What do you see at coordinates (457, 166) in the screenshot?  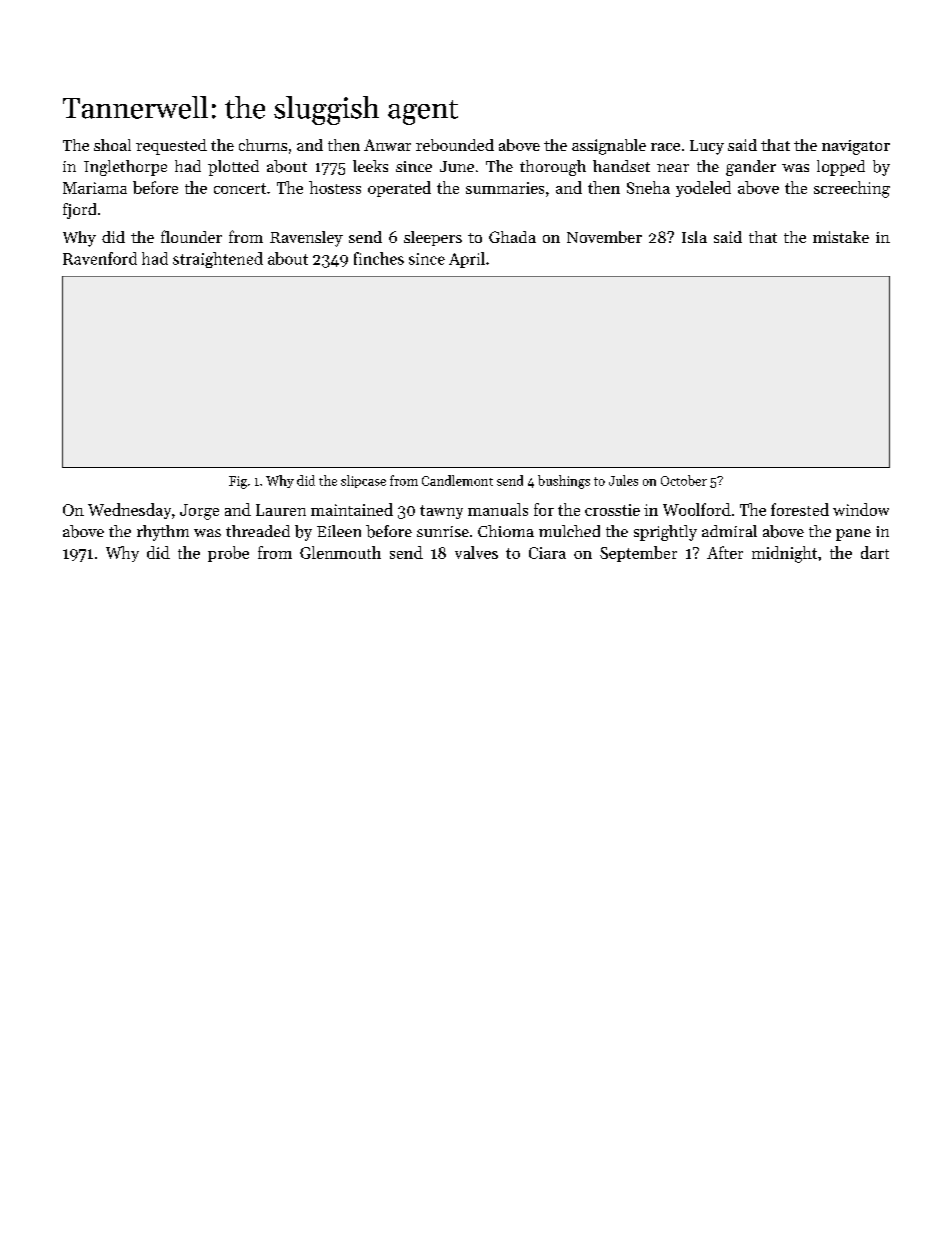 I see `June` at bounding box center [457, 166].
